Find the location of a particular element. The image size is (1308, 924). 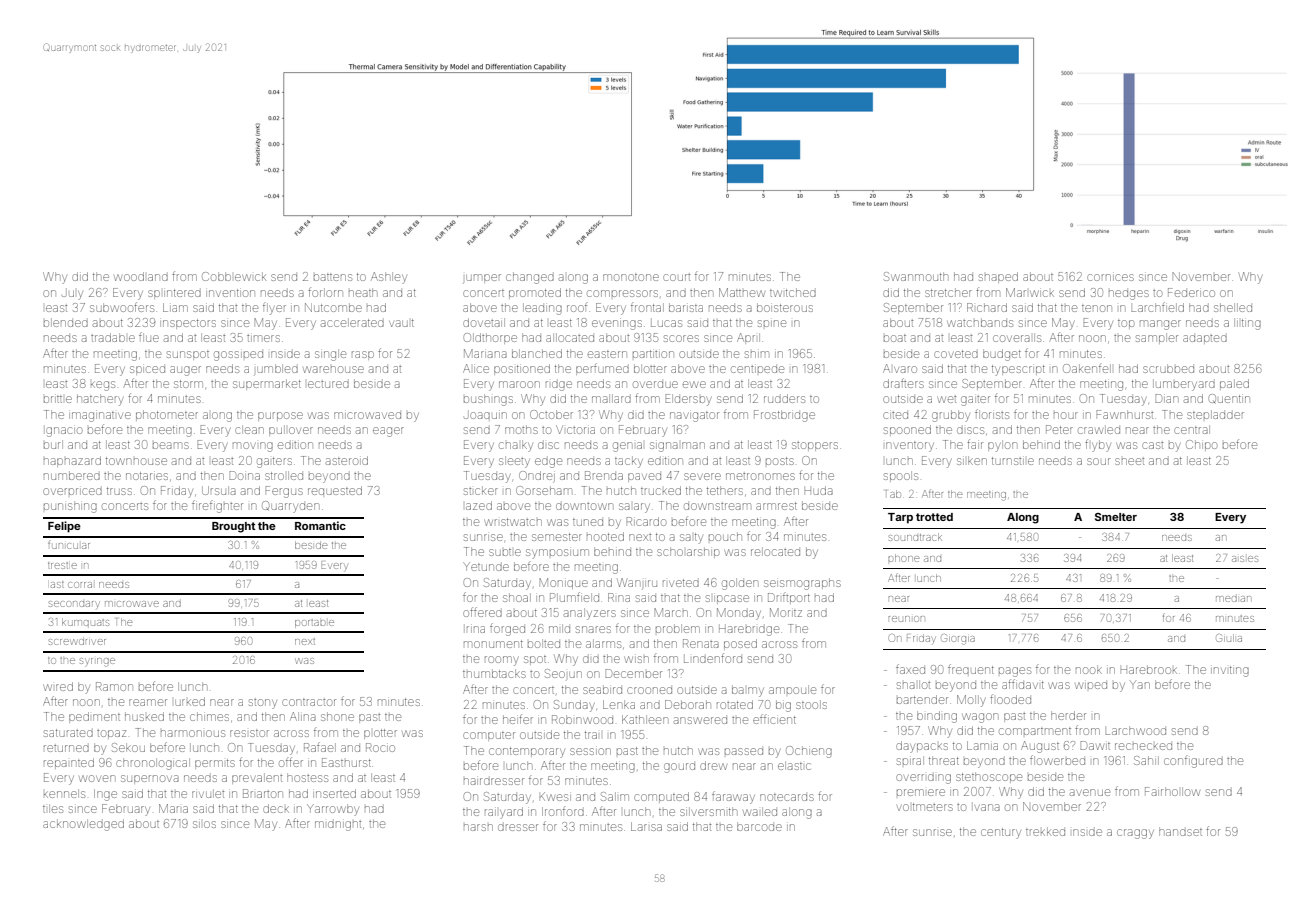

Ignacio is located at coordinates (64, 432).
